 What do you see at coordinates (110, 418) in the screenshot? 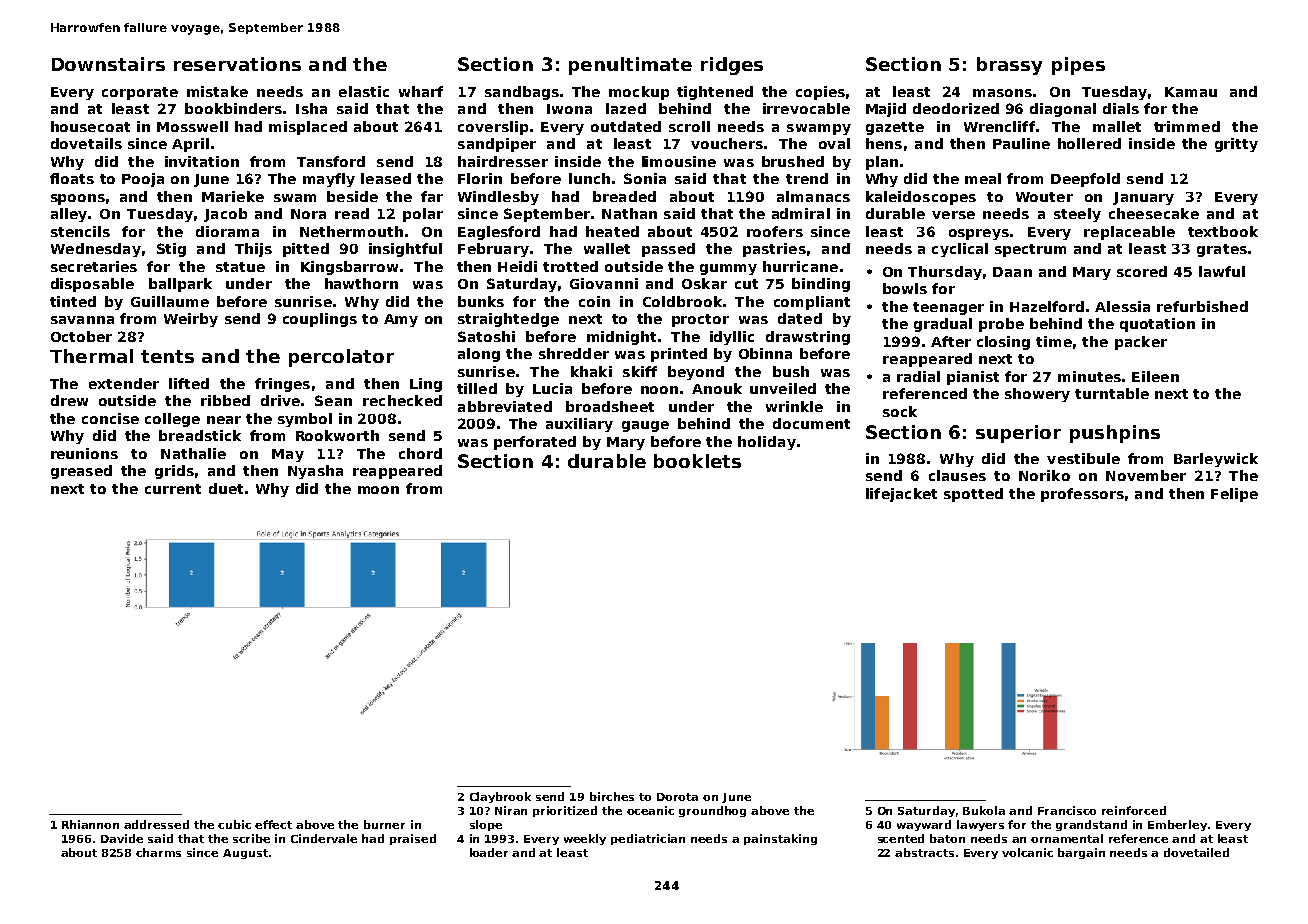
I see `concise` at bounding box center [110, 418].
